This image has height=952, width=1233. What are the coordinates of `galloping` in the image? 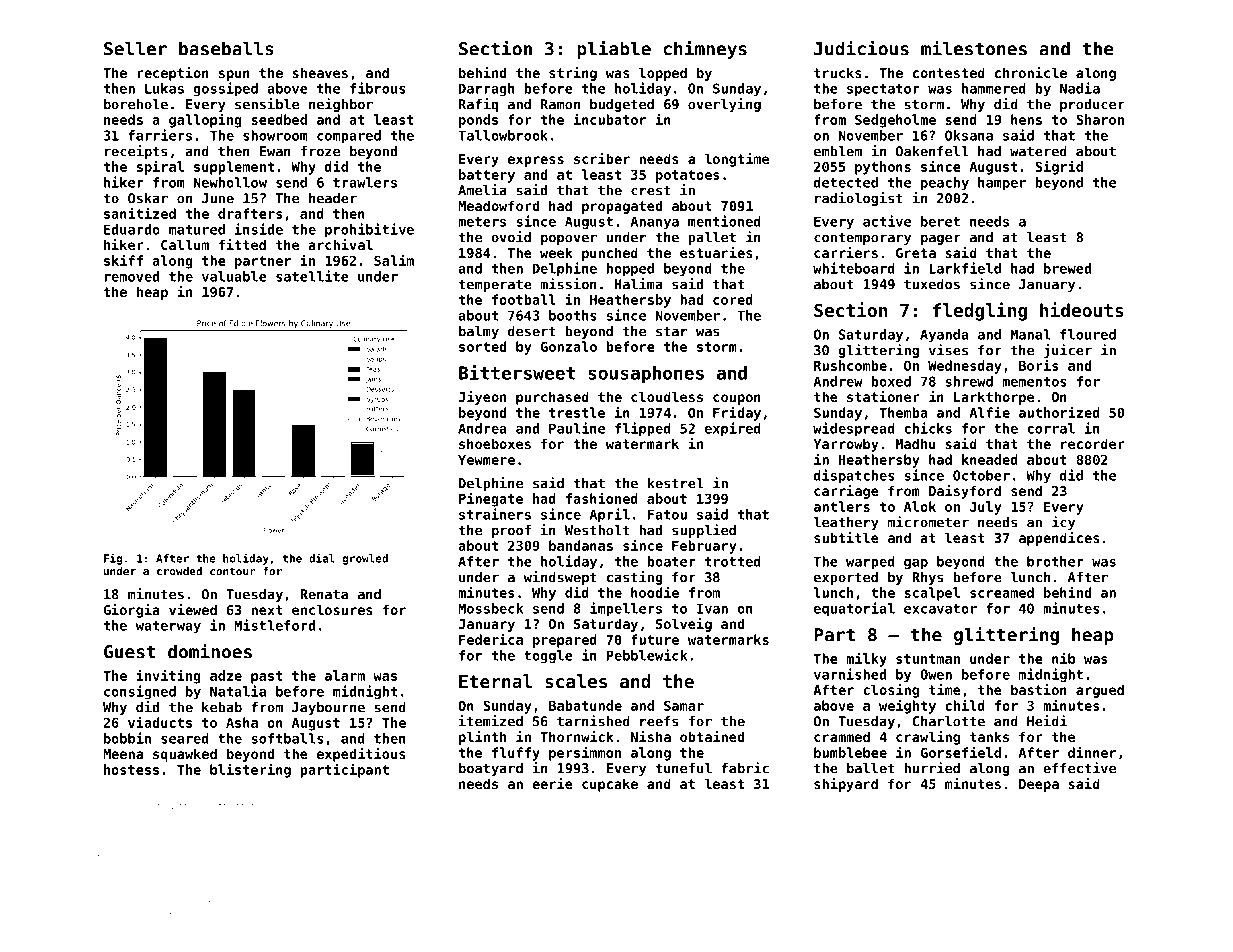 It's located at (205, 120).
